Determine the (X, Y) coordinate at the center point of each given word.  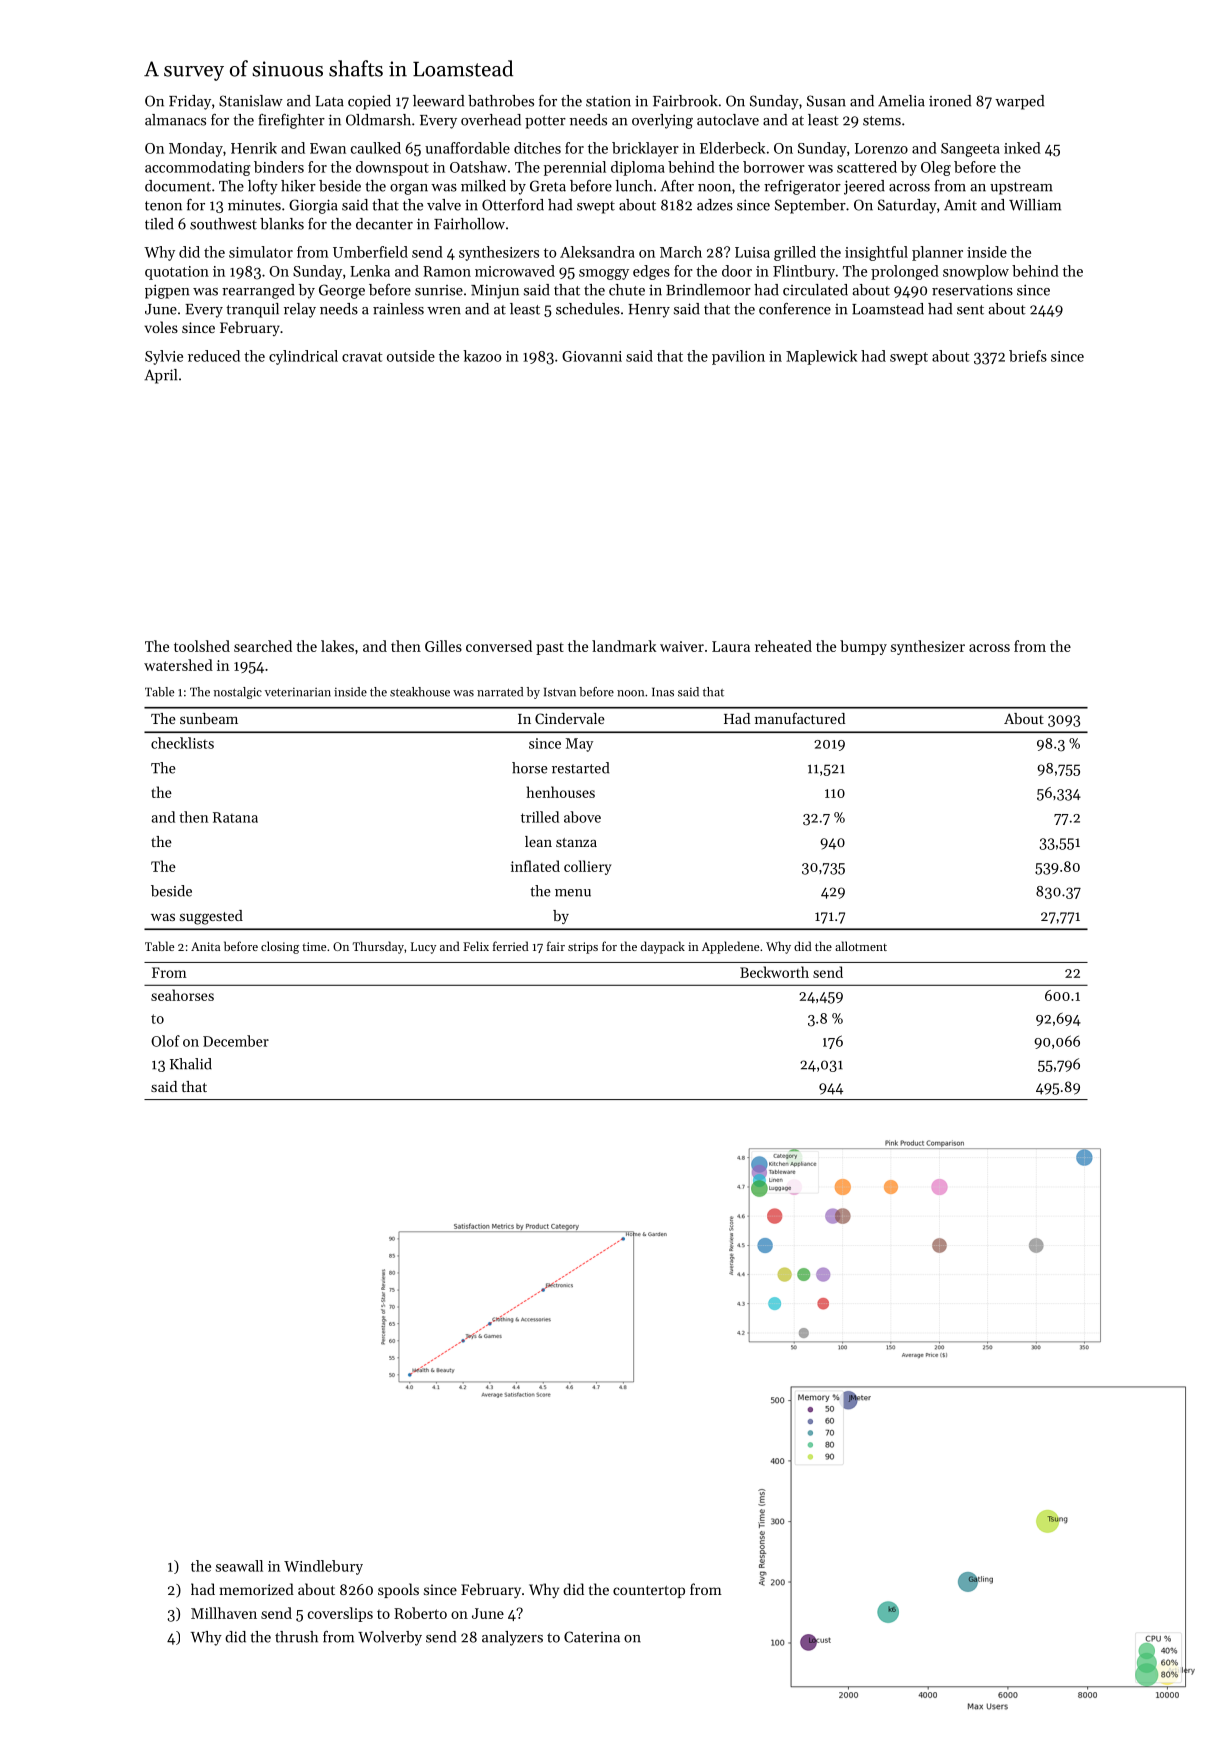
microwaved (515, 271)
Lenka (370, 271)
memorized (256, 1589)
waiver (682, 646)
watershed (178, 665)
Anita (205, 946)
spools (398, 1590)
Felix (476, 946)
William (1035, 205)
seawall (239, 1566)
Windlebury (323, 1567)
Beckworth (774, 972)
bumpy (863, 647)
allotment (861, 946)
